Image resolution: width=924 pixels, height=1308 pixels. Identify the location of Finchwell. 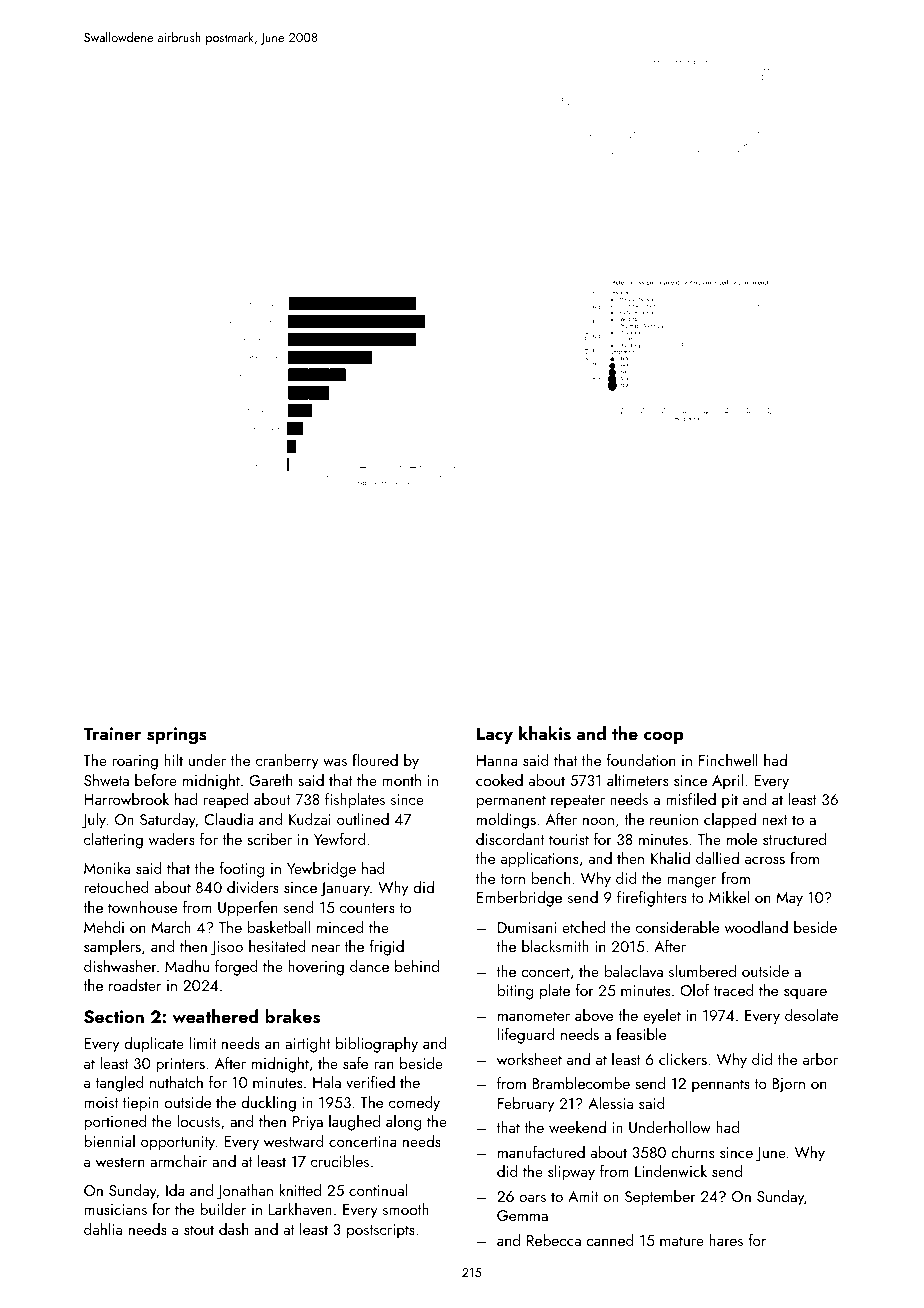
(728, 760).
